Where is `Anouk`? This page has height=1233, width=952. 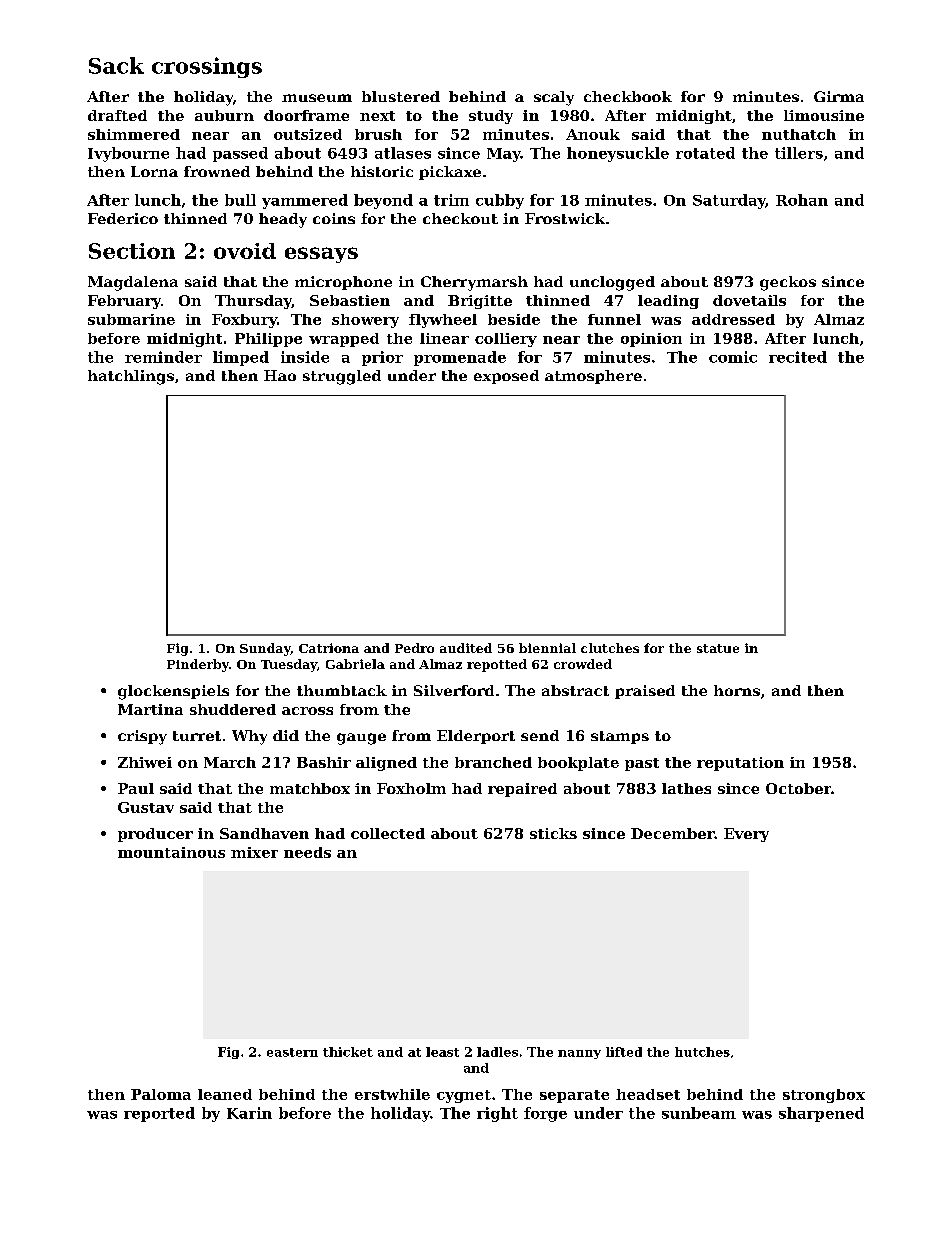
Anouk is located at coordinates (593, 134).
